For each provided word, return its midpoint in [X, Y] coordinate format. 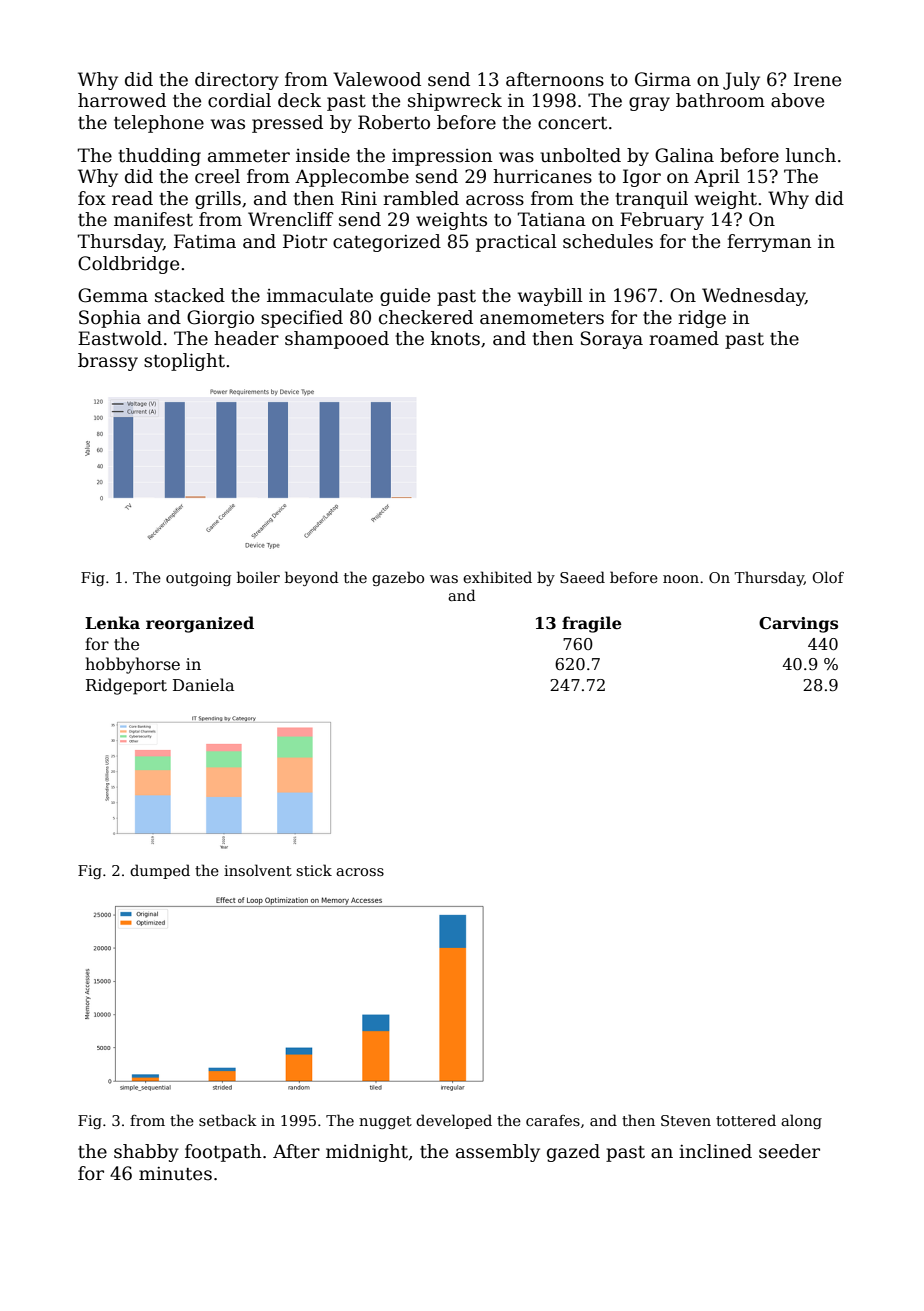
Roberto [394, 122]
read [132, 198]
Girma [663, 79]
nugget [385, 1122]
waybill [550, 297]
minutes [175, 1174]
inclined [715, 1151]
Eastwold [120, 338]
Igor [642, 178]
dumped [160, 871]
